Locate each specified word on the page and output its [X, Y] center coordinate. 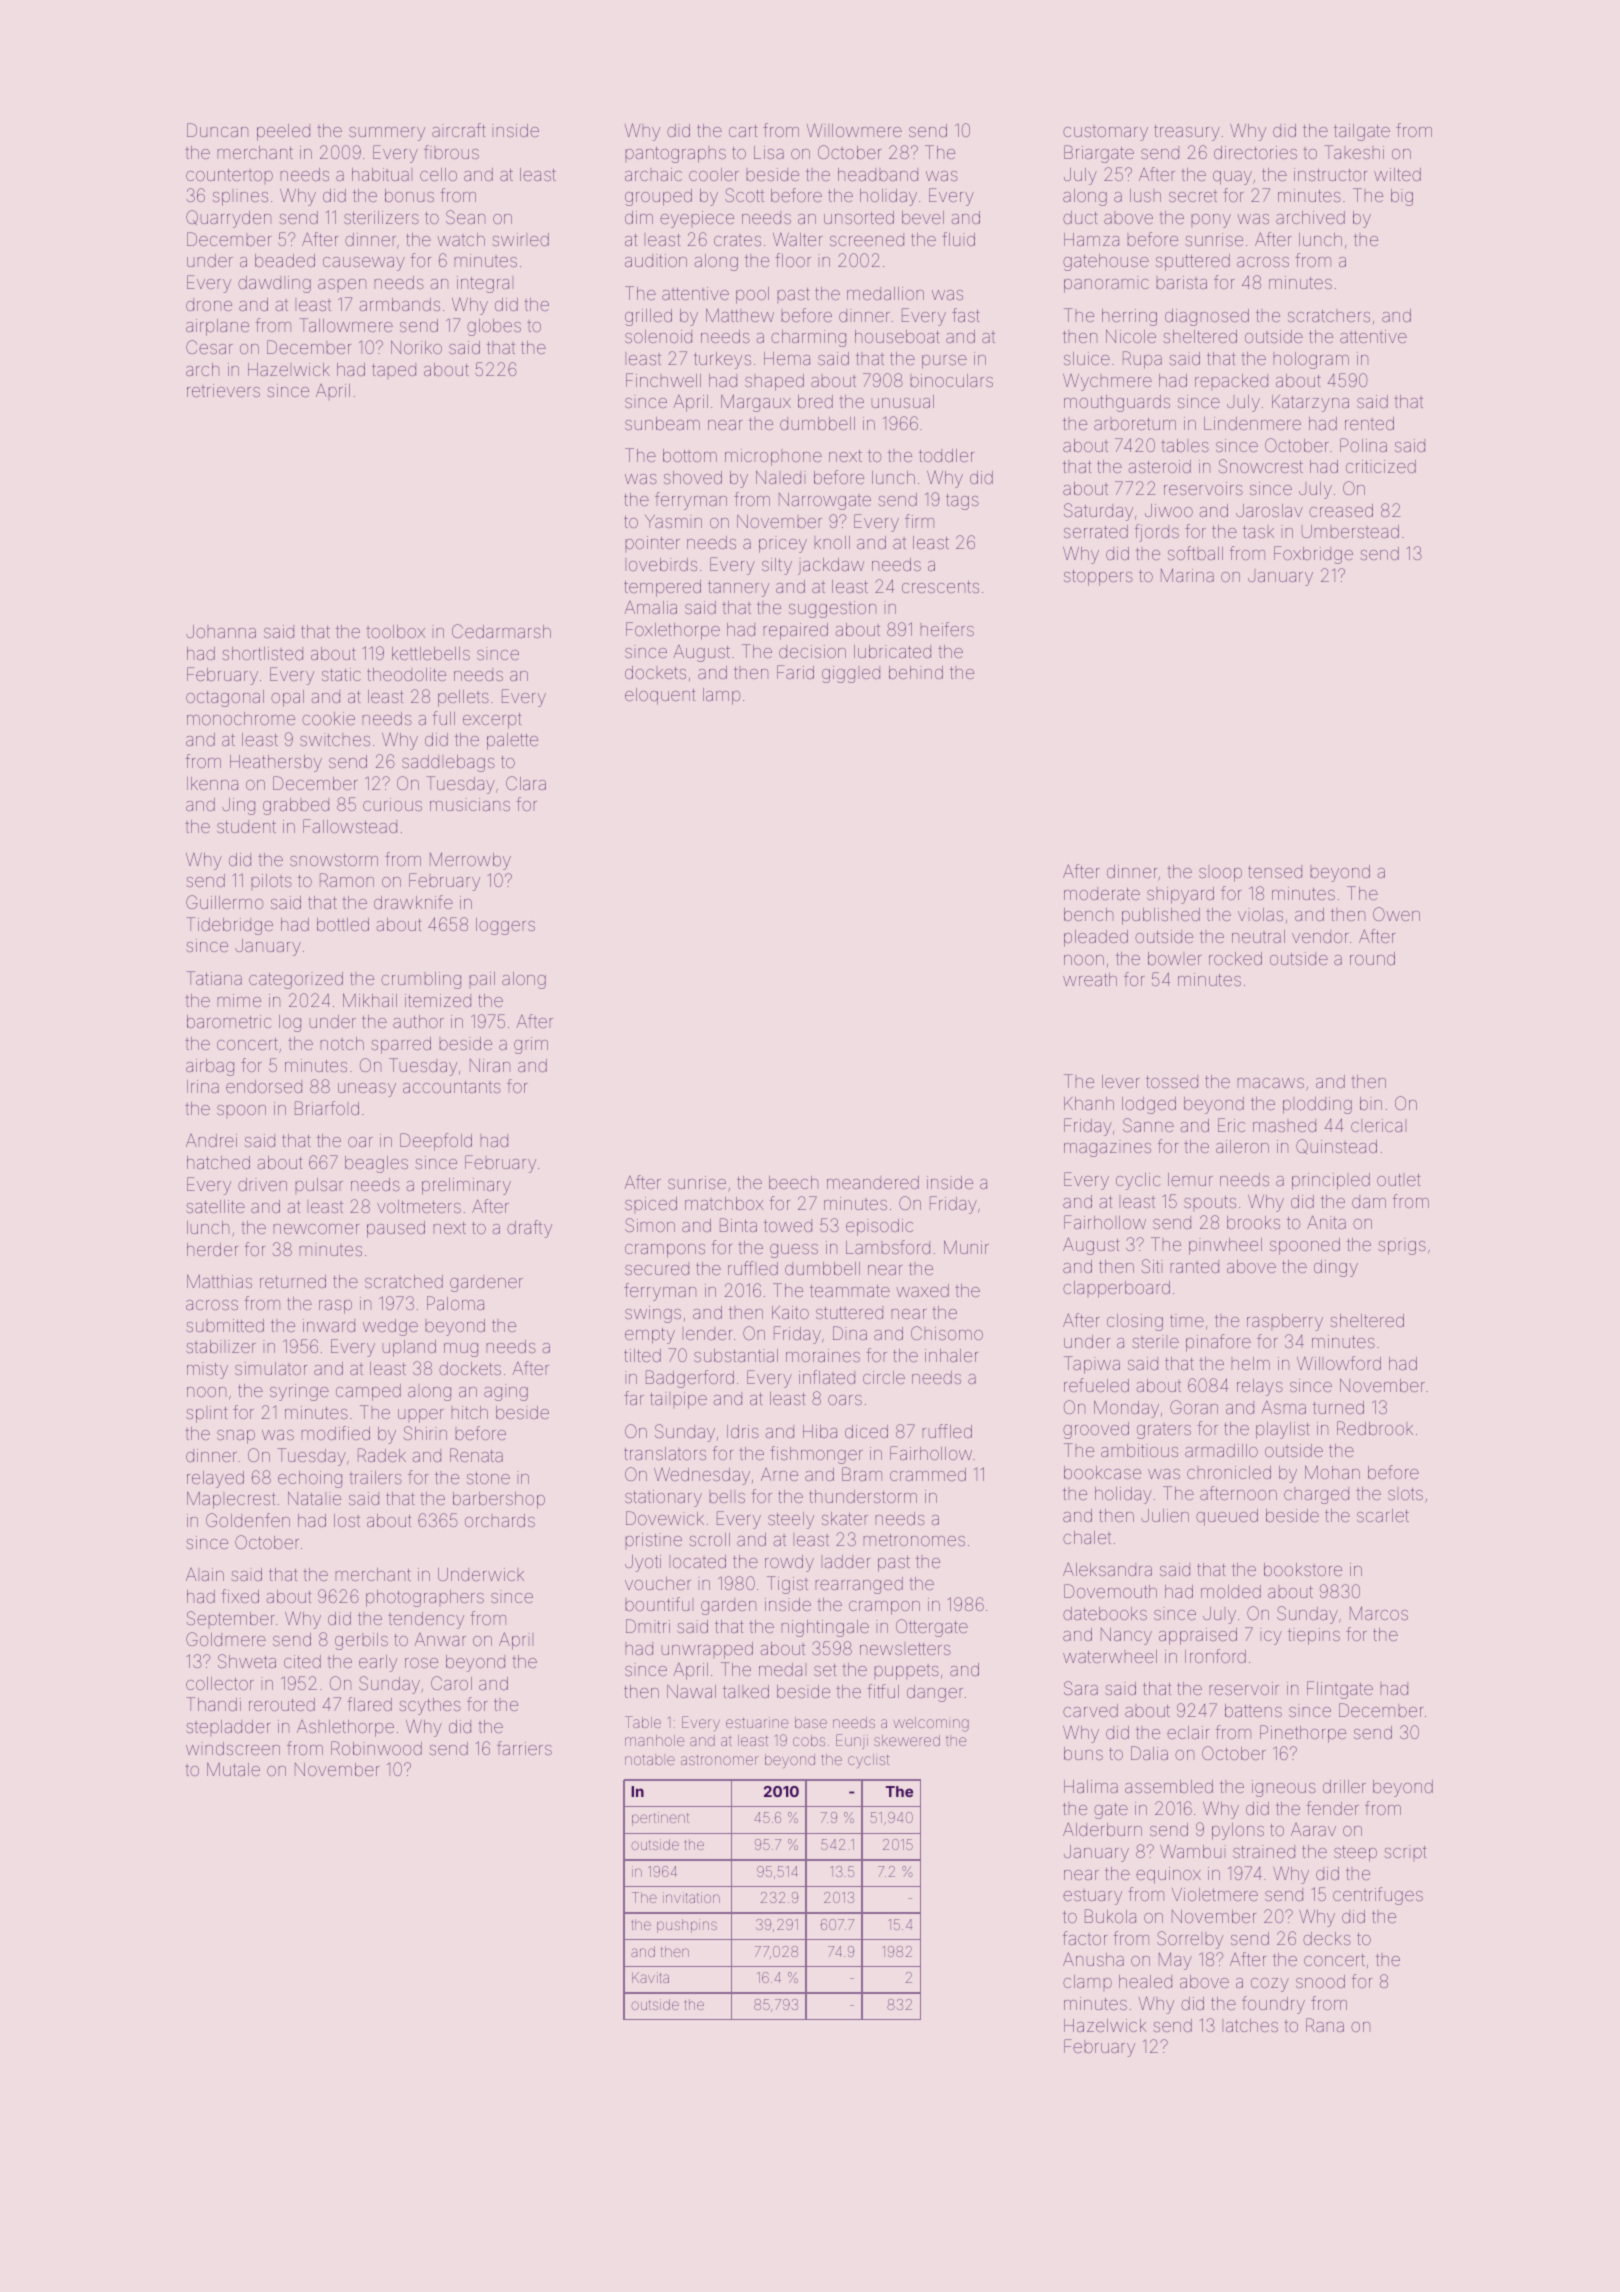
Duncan [217, 130]
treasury [1187, 133]
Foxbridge [1313, 555]
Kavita [650, 1977]
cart [743, 131]
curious [392, 804]
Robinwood [376, 1748]
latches [1252, 2025]
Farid [795, 672]
